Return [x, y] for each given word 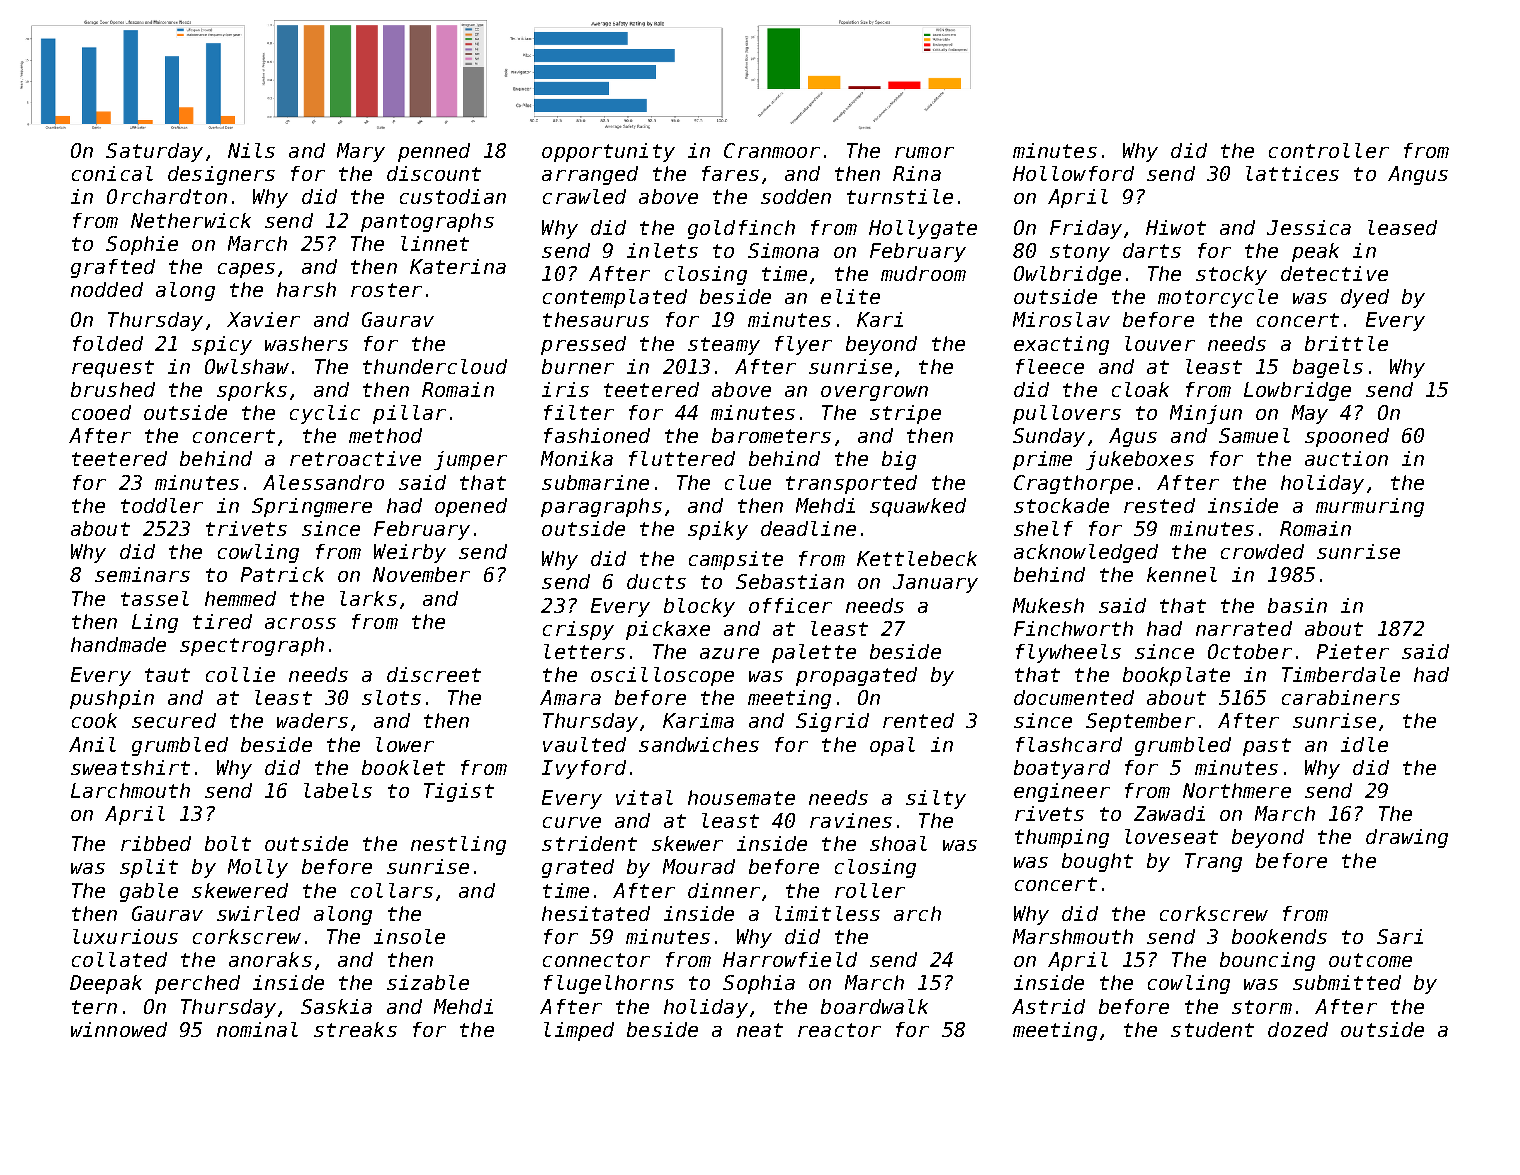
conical [112, 173]
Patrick [282, 574]
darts [1152, 250]
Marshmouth [1073, 936]
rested [1159, 505]
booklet [403, 767]
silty [936, 799]
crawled [584, 196]
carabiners [1341, 697]
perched [197, 984]
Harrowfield [790, 959]
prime [1042, 460]
